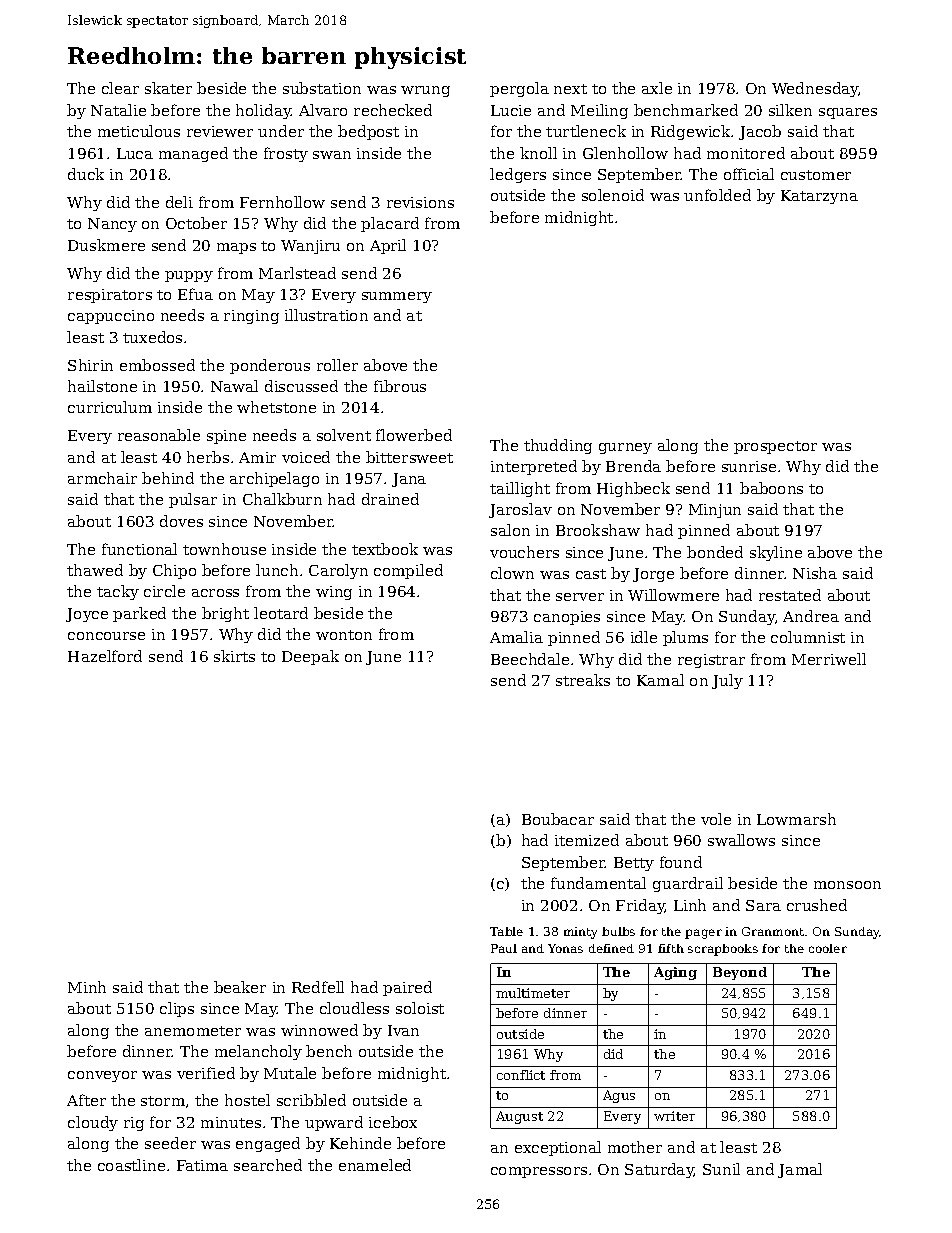 The height and width of the page is (1233, 952). What do you see at coordinates (93, 1123) in the page?
I see `cloudy` at bounding box center [93, 1123].
